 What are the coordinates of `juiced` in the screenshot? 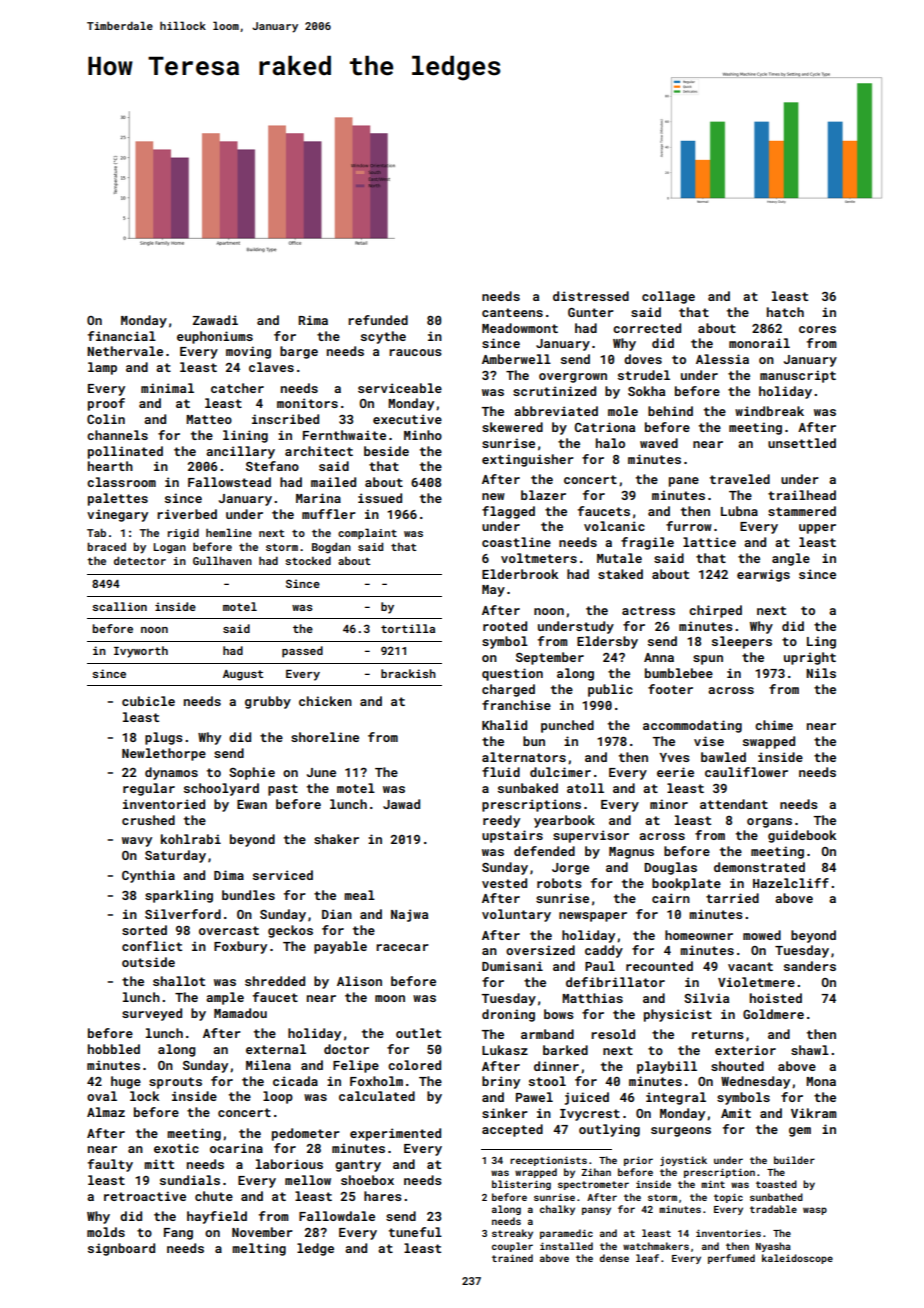 It's located at (587, 1098).
